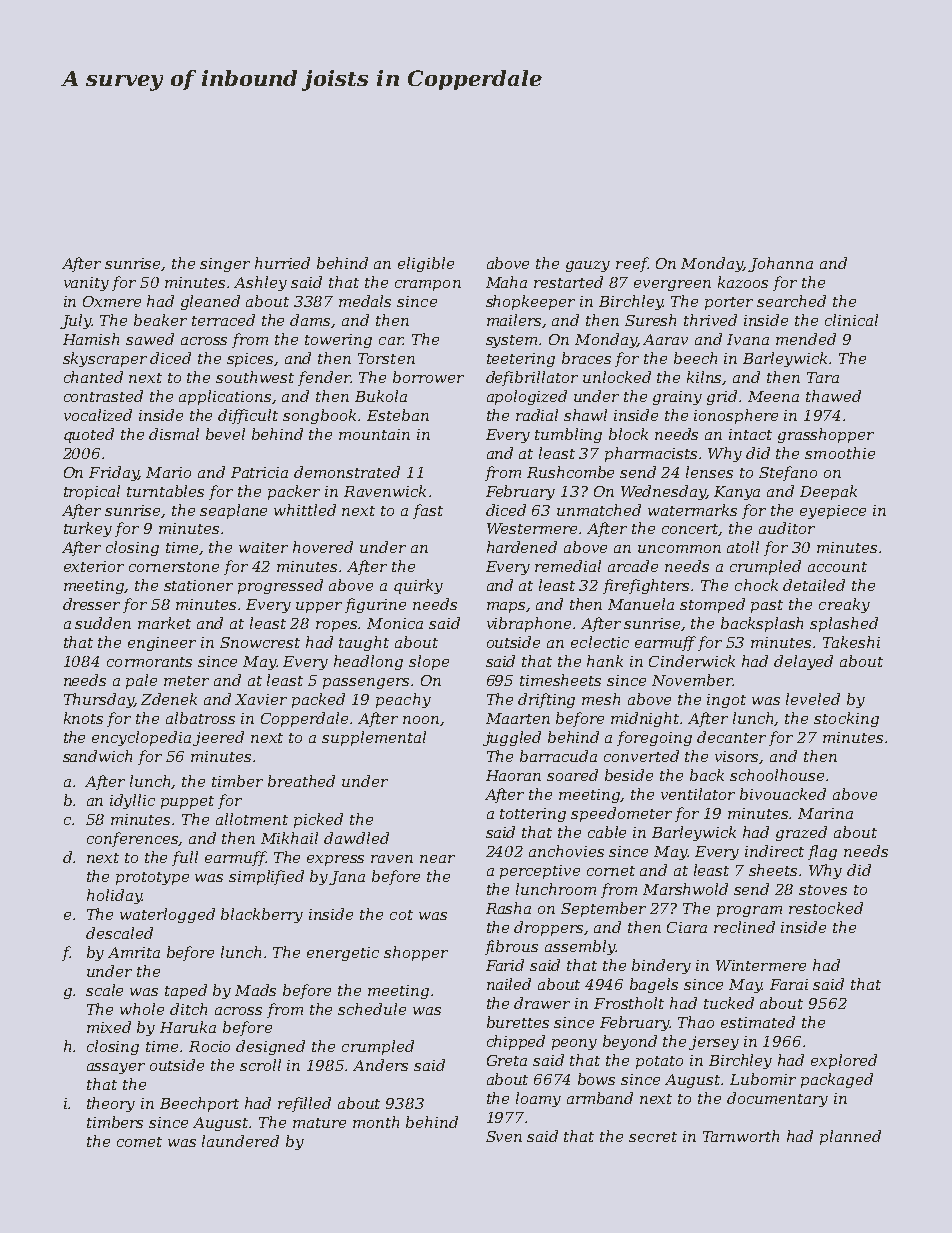 The image size is (952, 1233). I want to click on hurried, so click(282, 263).
